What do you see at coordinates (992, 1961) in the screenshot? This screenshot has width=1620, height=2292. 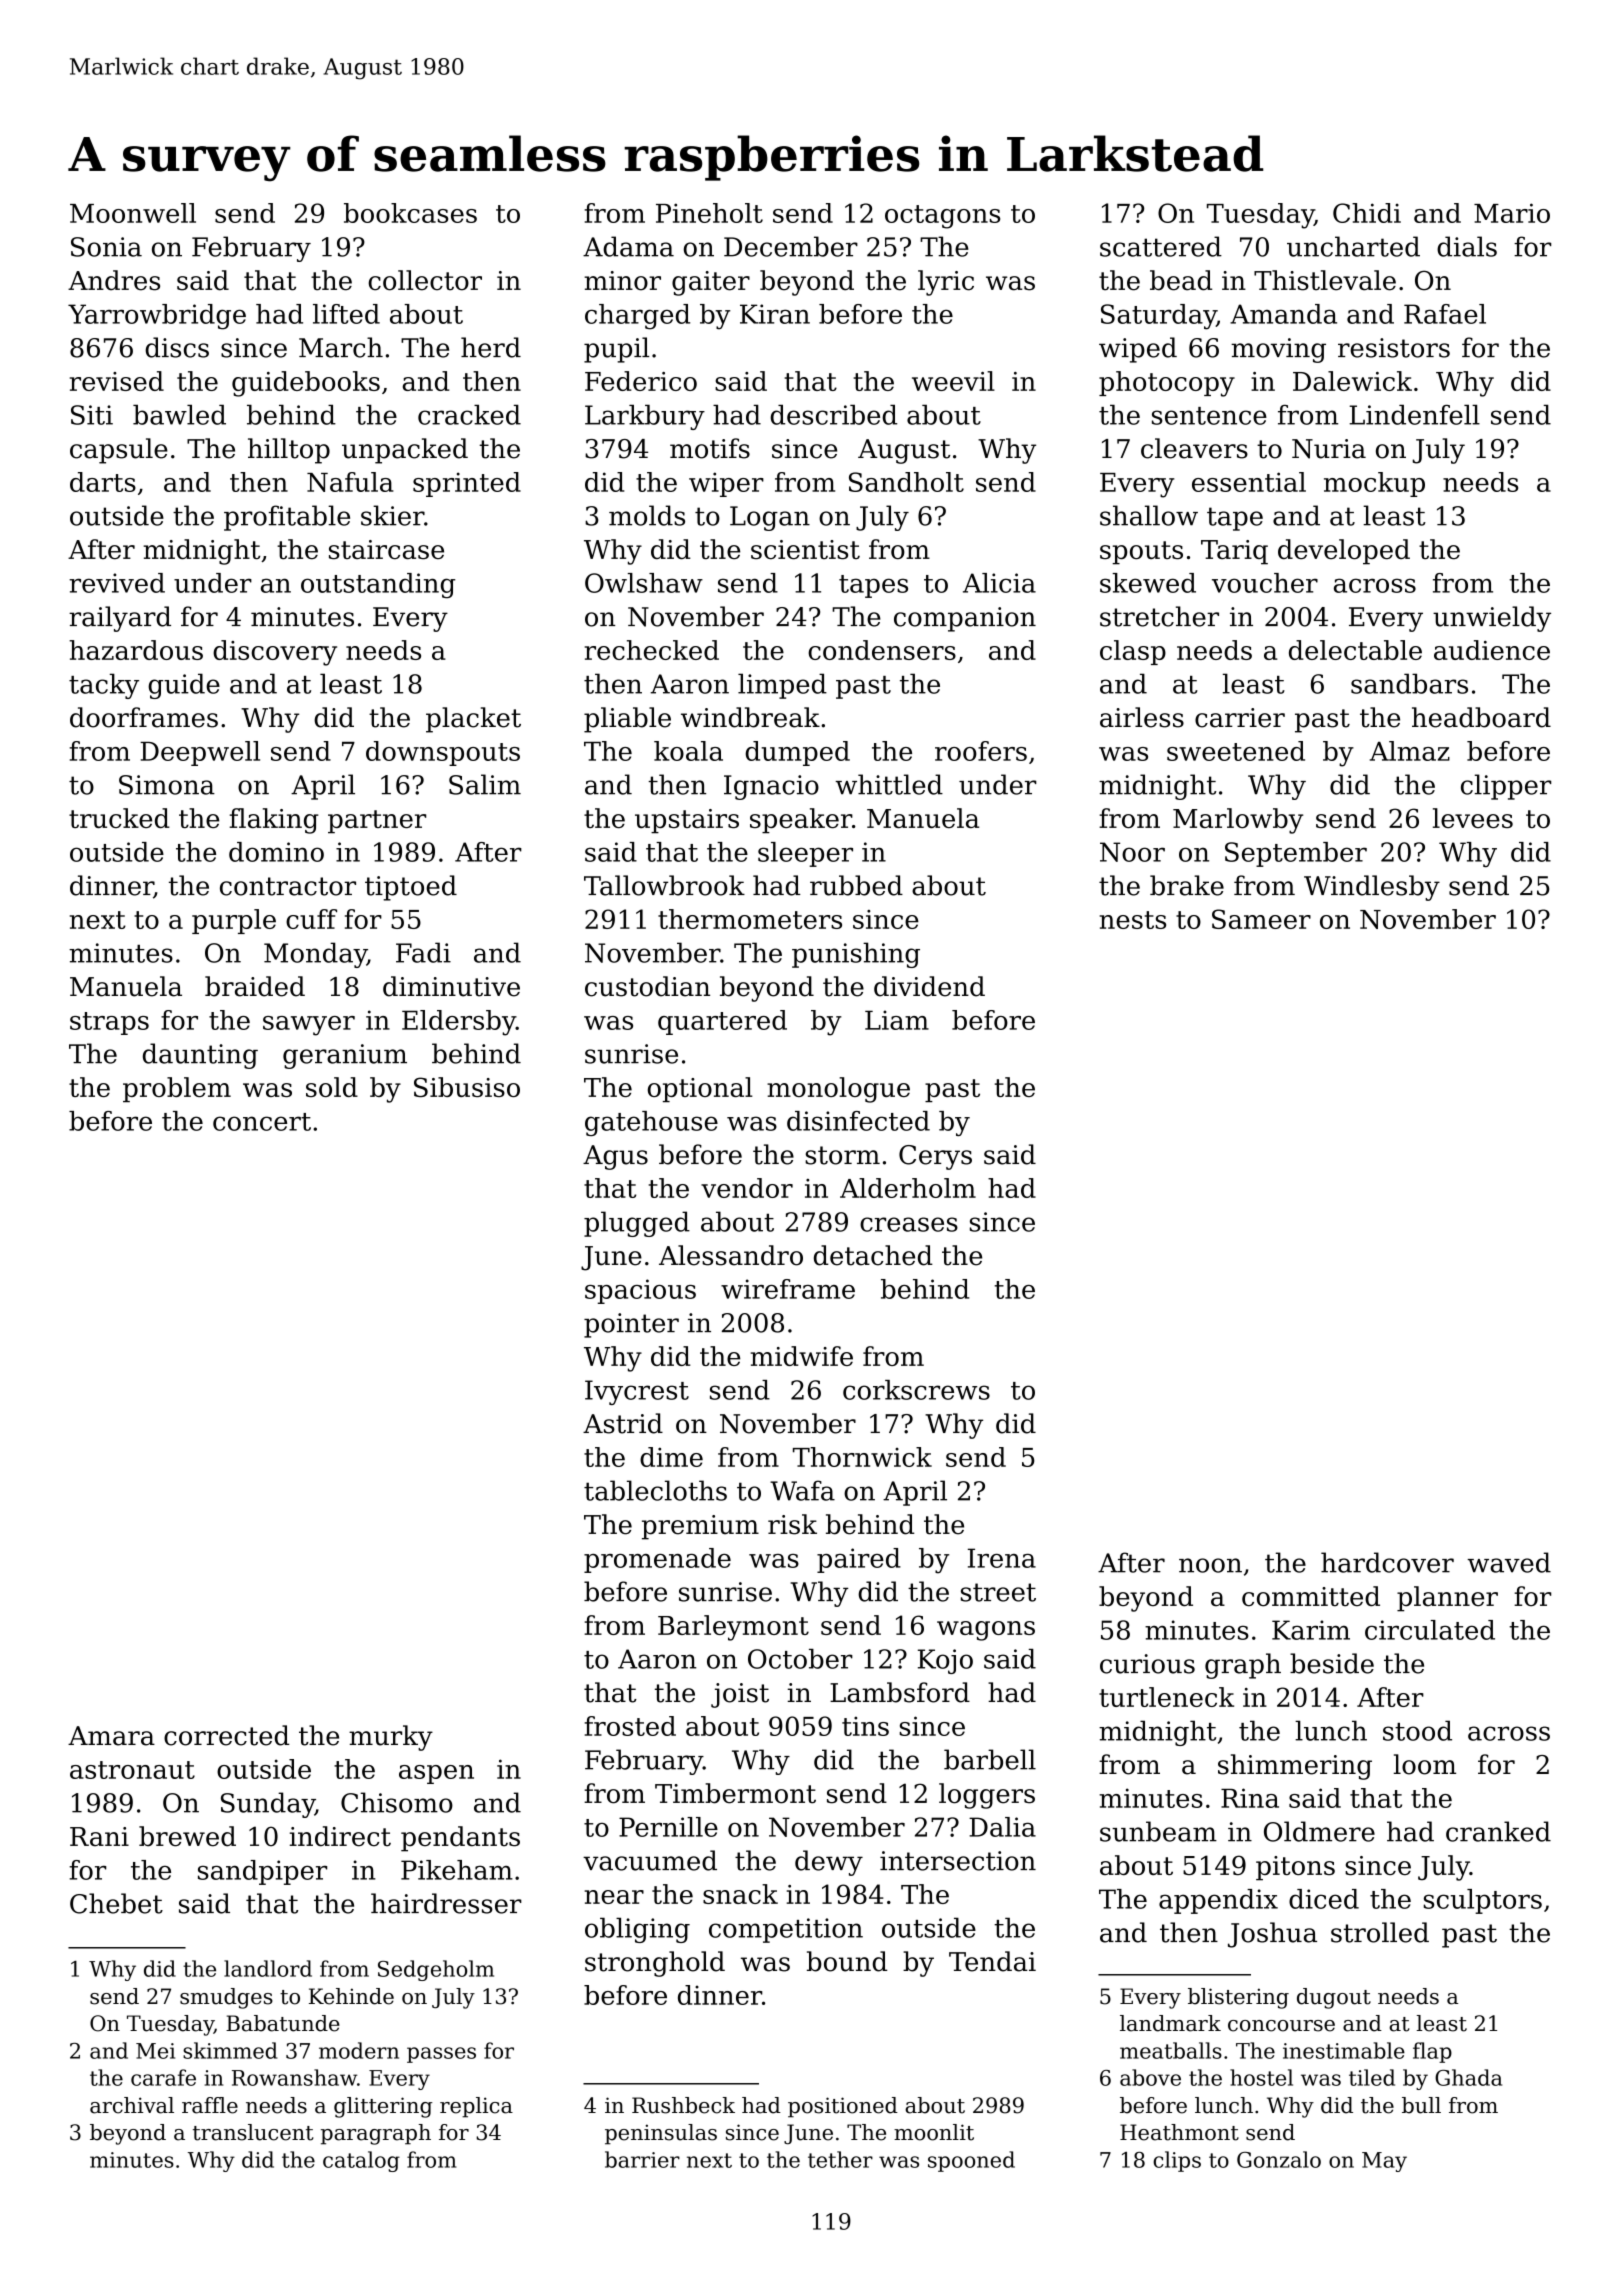 I see `Tendai` at bounding box center [992, 1961].
